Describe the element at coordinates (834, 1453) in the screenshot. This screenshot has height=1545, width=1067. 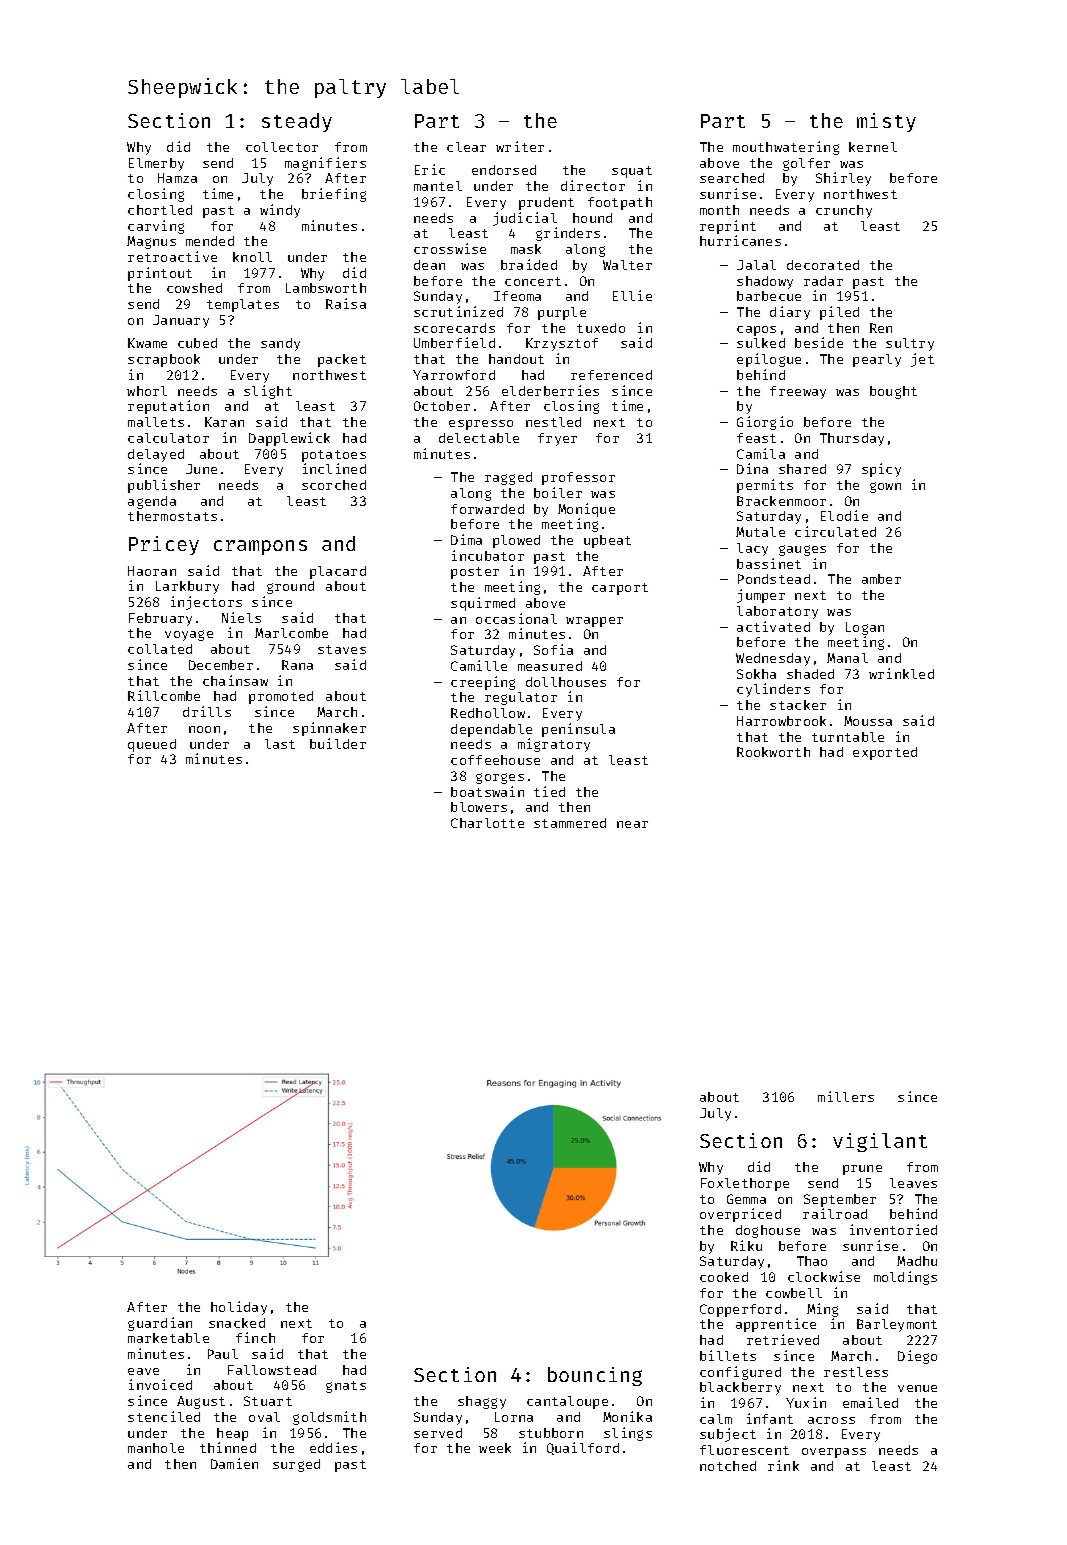
I see `overpass` at that location.
